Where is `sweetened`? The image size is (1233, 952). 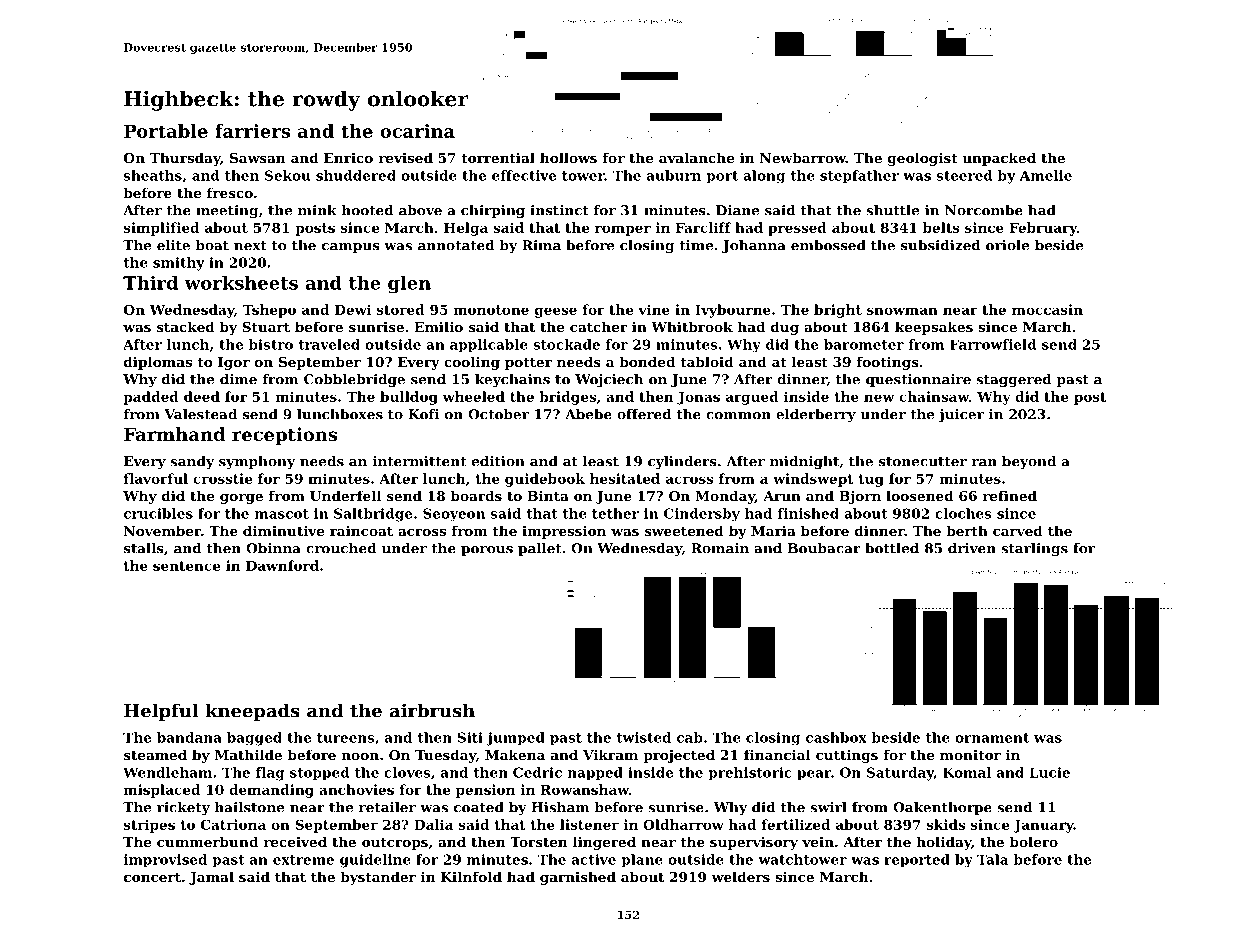 sweetened is located at coordinates (684, 530).
